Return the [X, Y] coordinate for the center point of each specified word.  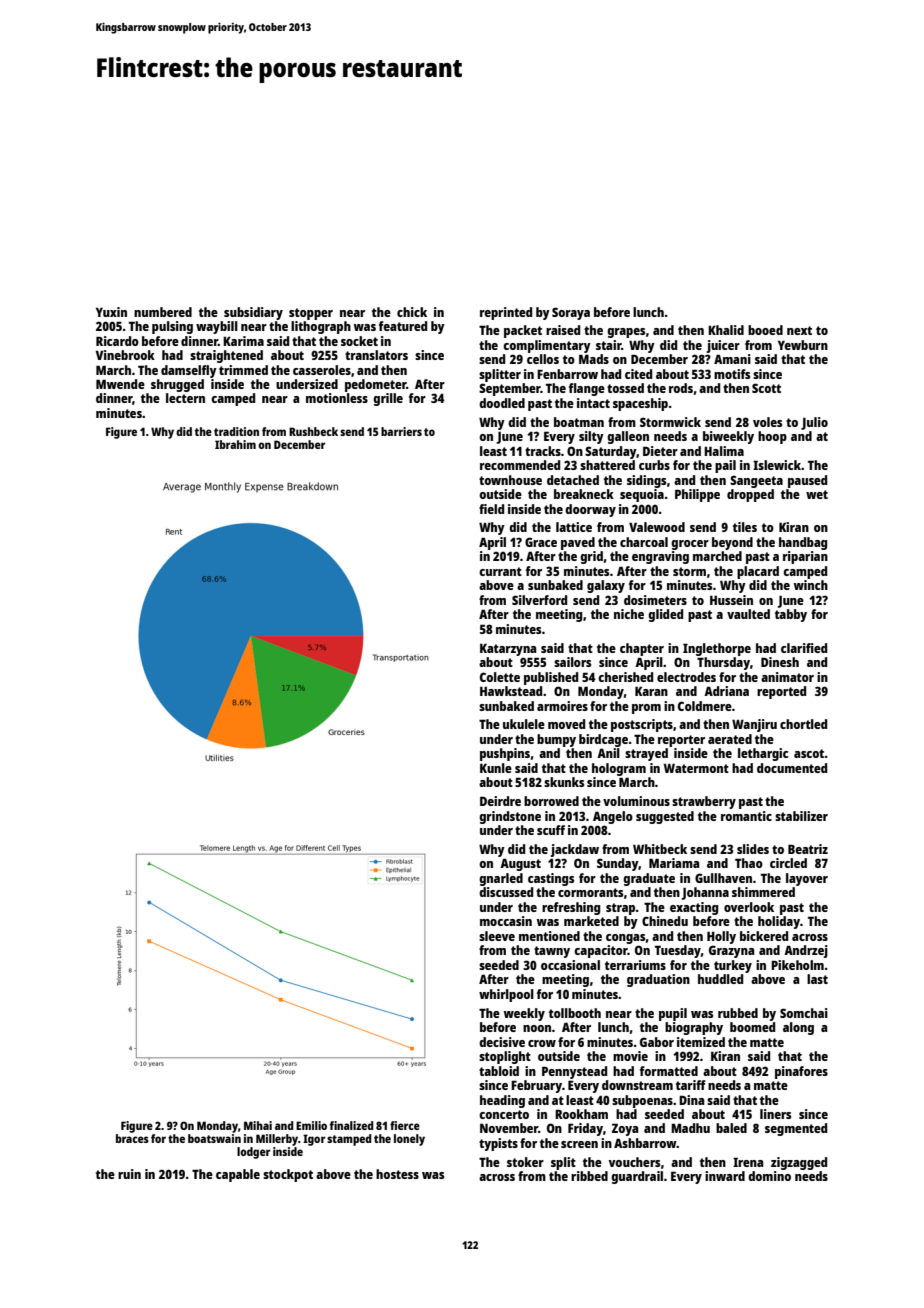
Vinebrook [125, 355]
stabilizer [801, 816]
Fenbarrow [567, 374]
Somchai [804, 1013]
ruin [129, 1174]
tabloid [499, 1071]
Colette [500, 677]
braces [132, 1138]
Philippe [697, 495]
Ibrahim [235, 444]
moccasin [506, 921]
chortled [803, 724]
